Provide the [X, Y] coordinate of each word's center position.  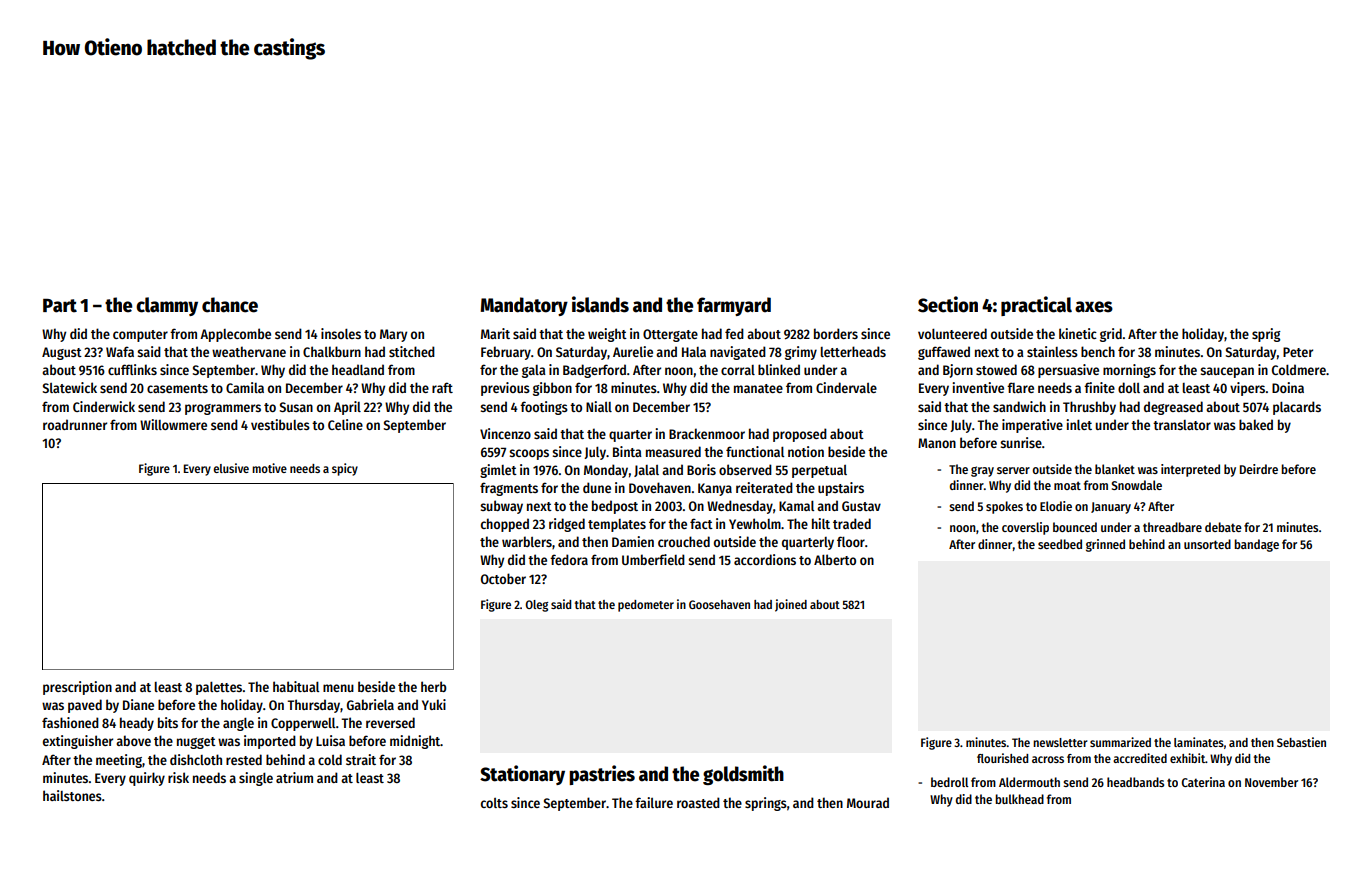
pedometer [646, 606]
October [503, 578]
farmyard [734, 306]
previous [505, 389]
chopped [505, 525]
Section [948, 304]
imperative [1032, 426]
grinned [1105, 545]
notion [806, 451]
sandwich [1019, 406]
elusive [231, 468]
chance [230, 305]
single [256, 779]
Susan [296, 407]
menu [338, 688]
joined [791, 605]
